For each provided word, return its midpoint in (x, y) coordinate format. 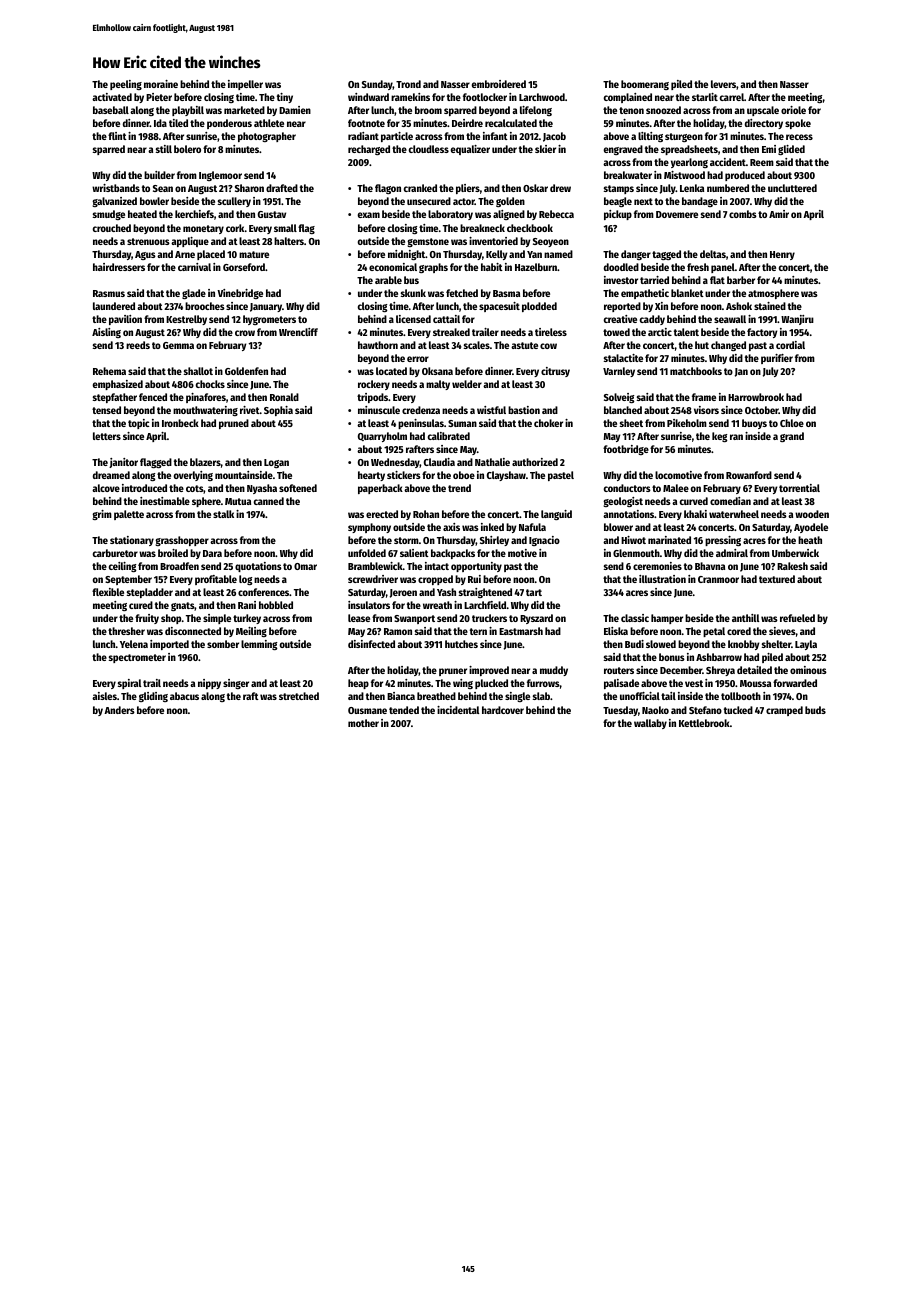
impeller (245, 85)
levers (723, 84)
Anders (119, 710)
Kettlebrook (704, 723)
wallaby (650, 724)
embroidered (499, 84)
